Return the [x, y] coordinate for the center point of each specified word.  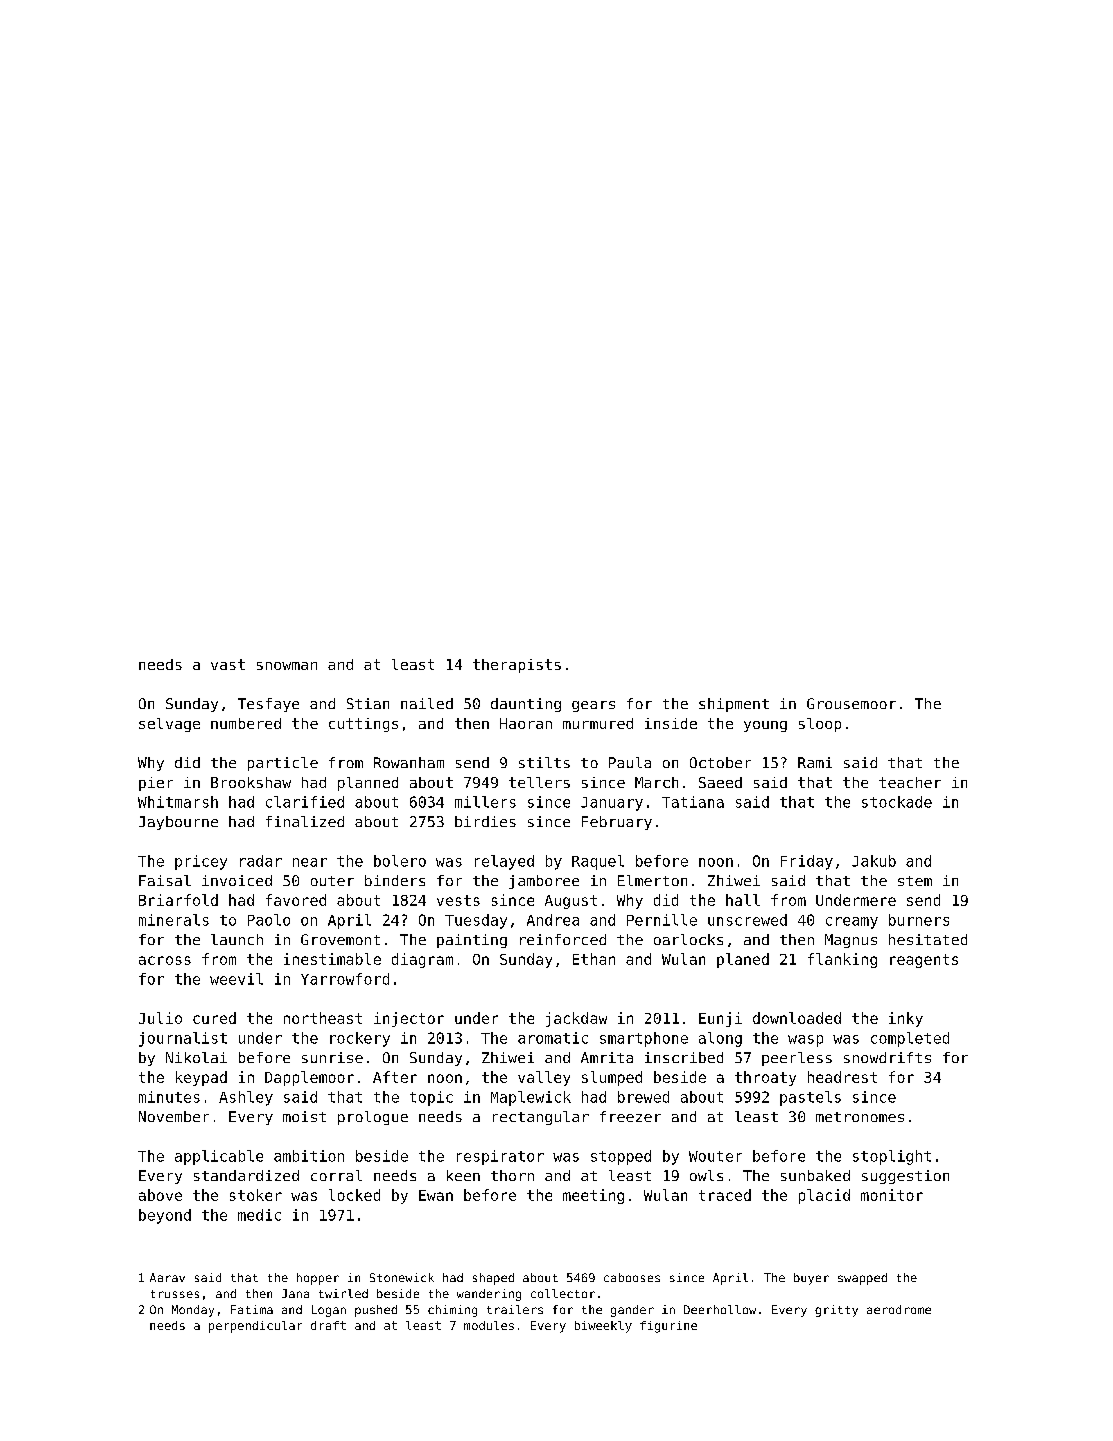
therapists [517, 666]
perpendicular [255, 1327]
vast [228, 664]
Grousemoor [851, 703]
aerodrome [899, 1309]
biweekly [603, 1327]
